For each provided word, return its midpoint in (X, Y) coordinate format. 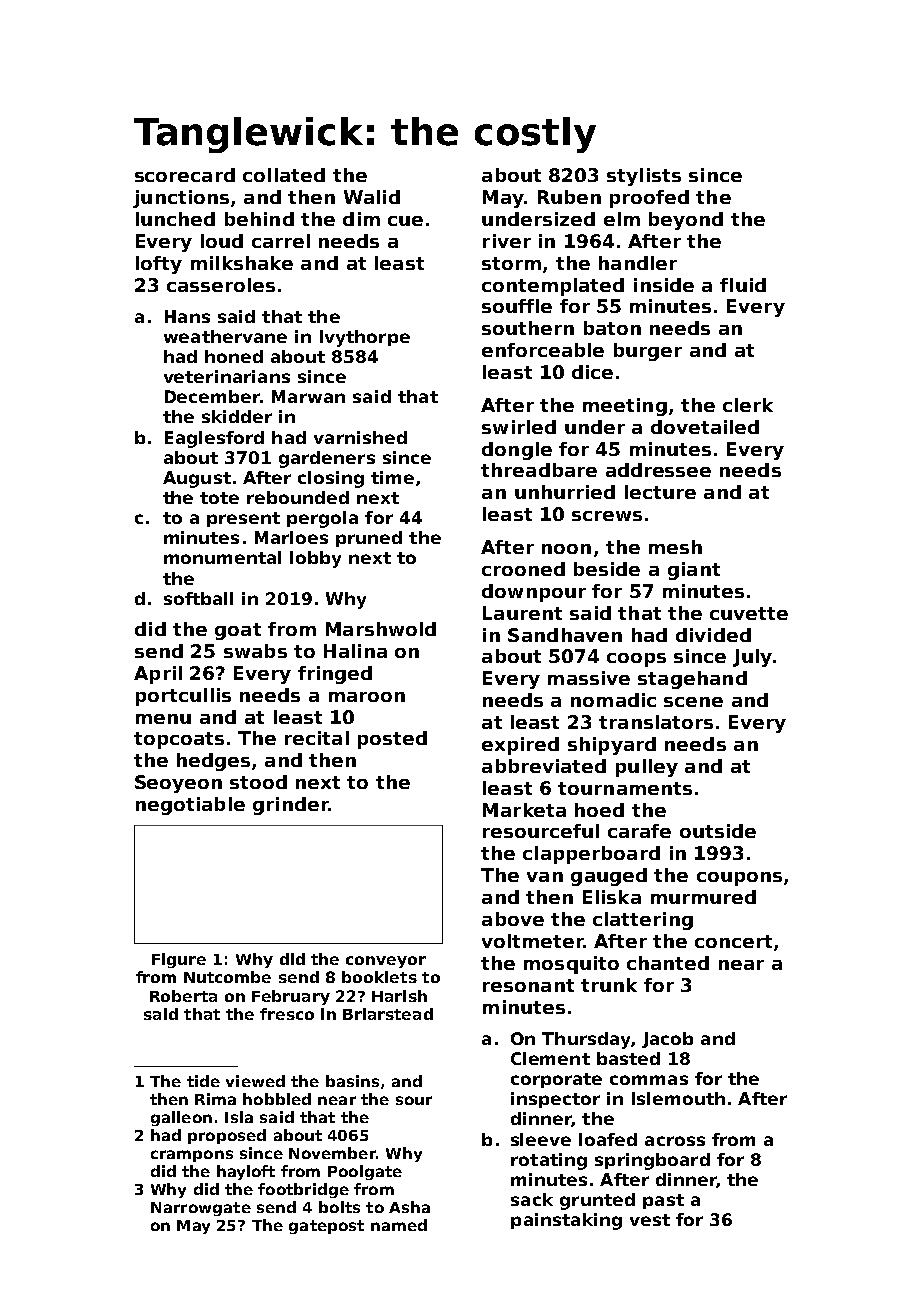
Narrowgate (201, 1209)
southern (528, 328)
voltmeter (532, 941)
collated (284, 175)
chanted (668, 963)
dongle (517, 451)
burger (648, 352)
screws (607, 516)
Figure (179, 960)
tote (219, 498)
